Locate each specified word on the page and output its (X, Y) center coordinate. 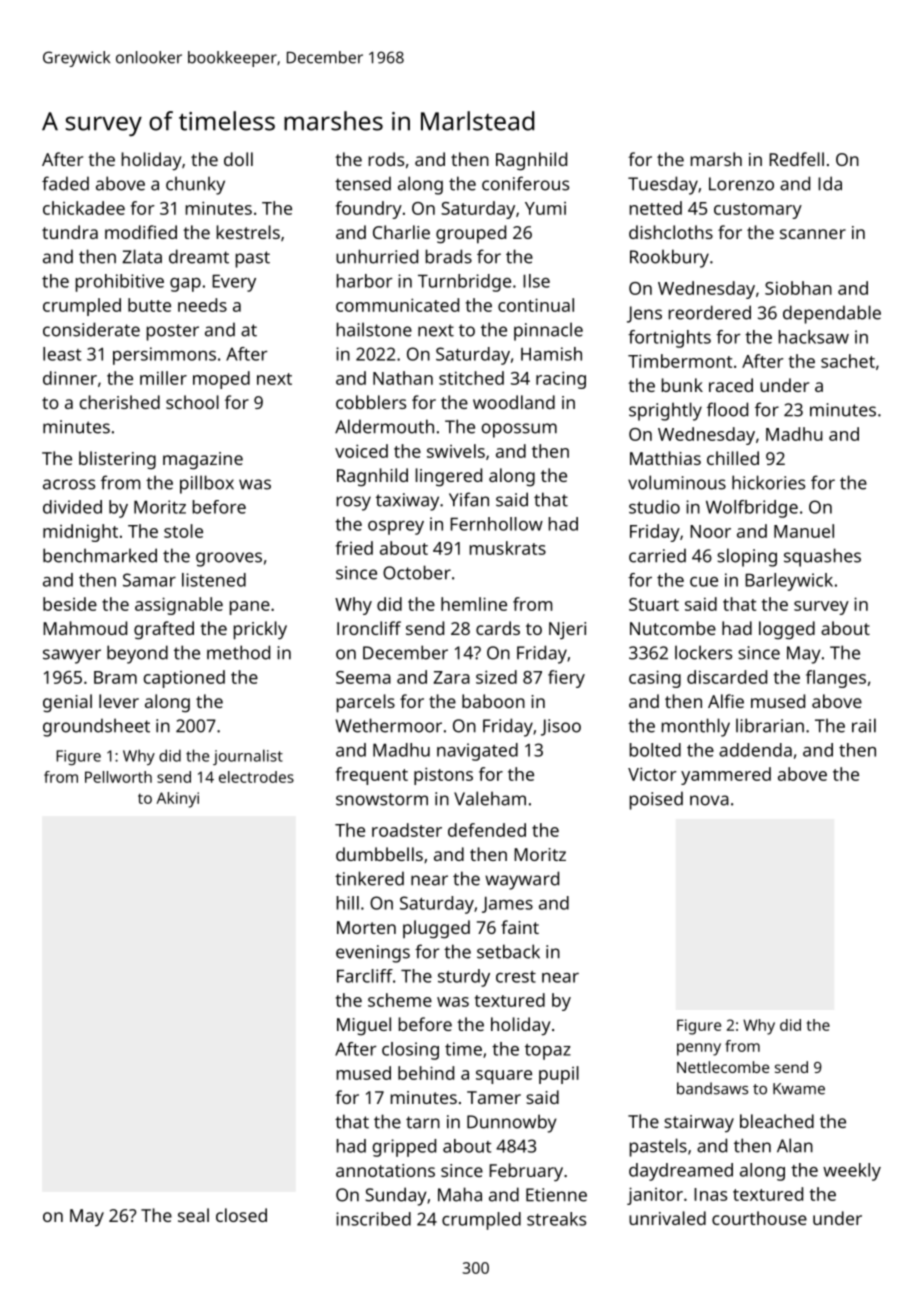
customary (758, 211)
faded (65, 183)
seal (193, 1215)
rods (386, 159)
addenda (755, 750)
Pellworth (118, 777)
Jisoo (561, 727)
